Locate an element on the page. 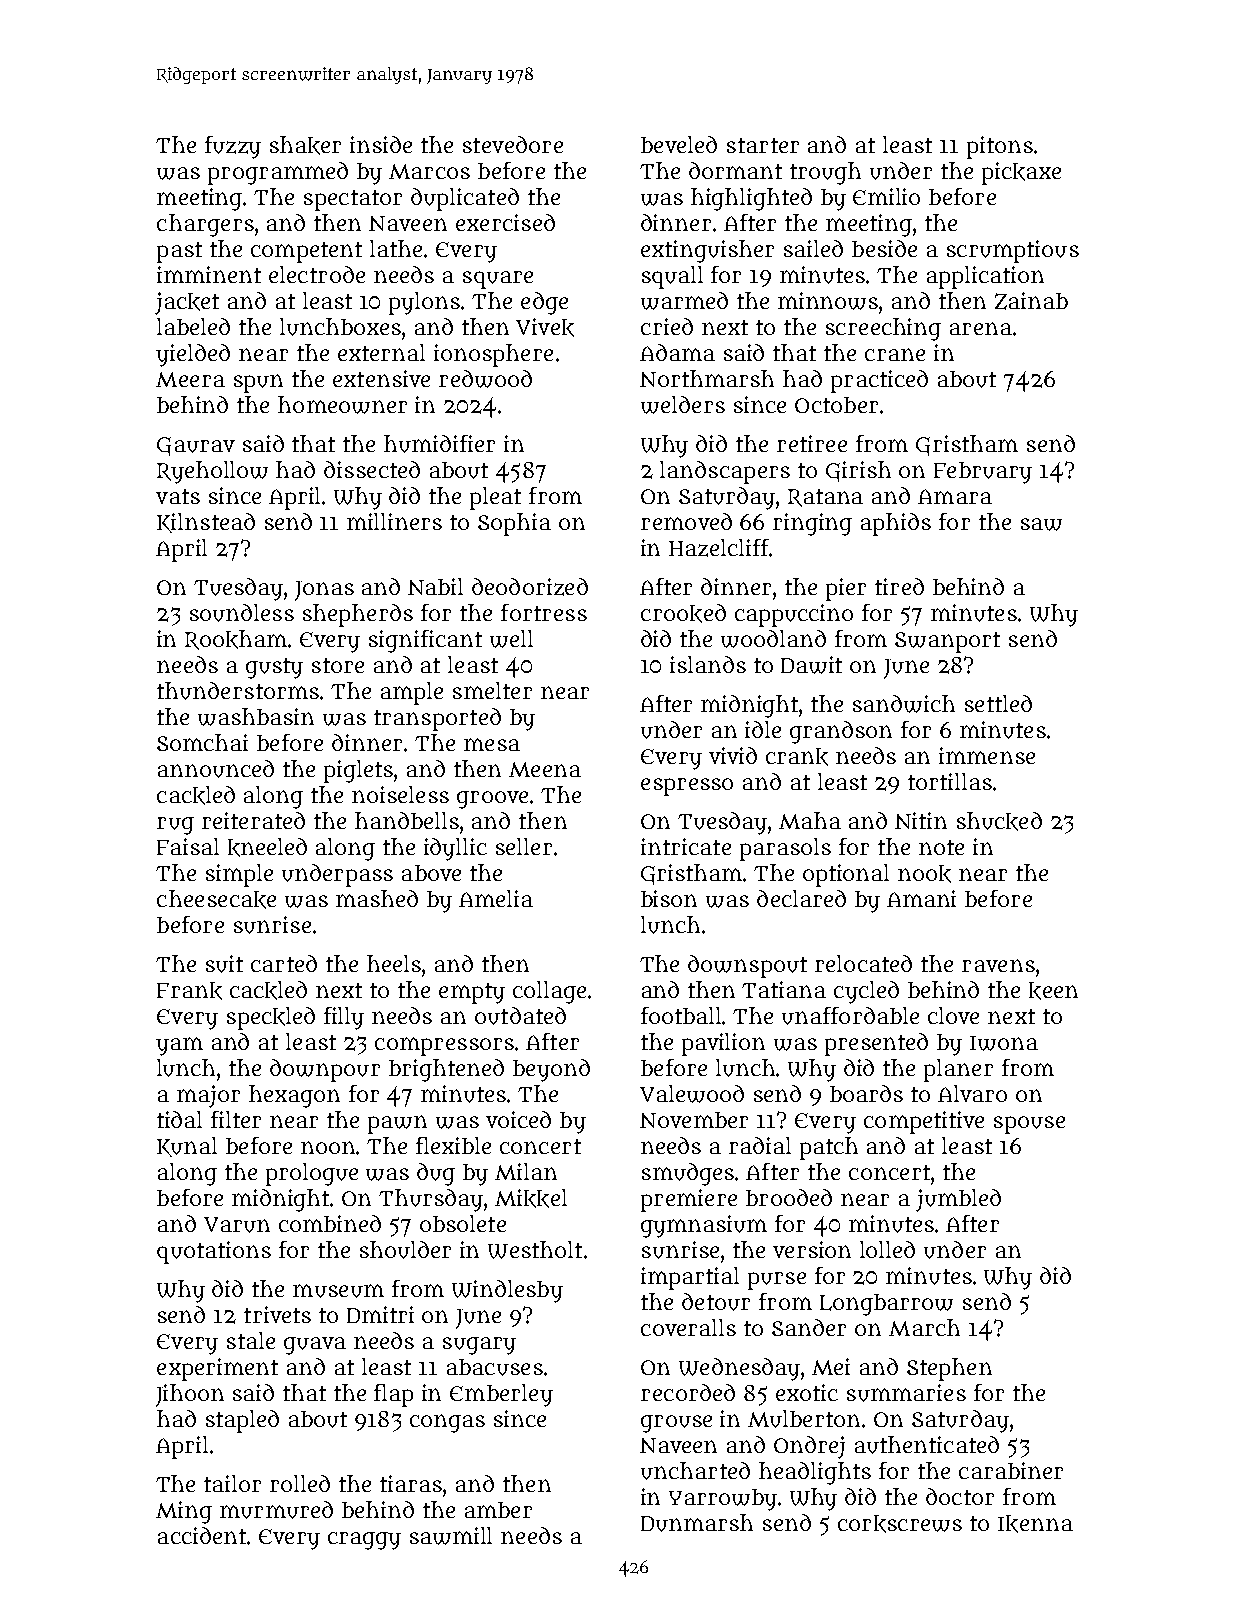  warmed is located at coordinates (684, 301).
